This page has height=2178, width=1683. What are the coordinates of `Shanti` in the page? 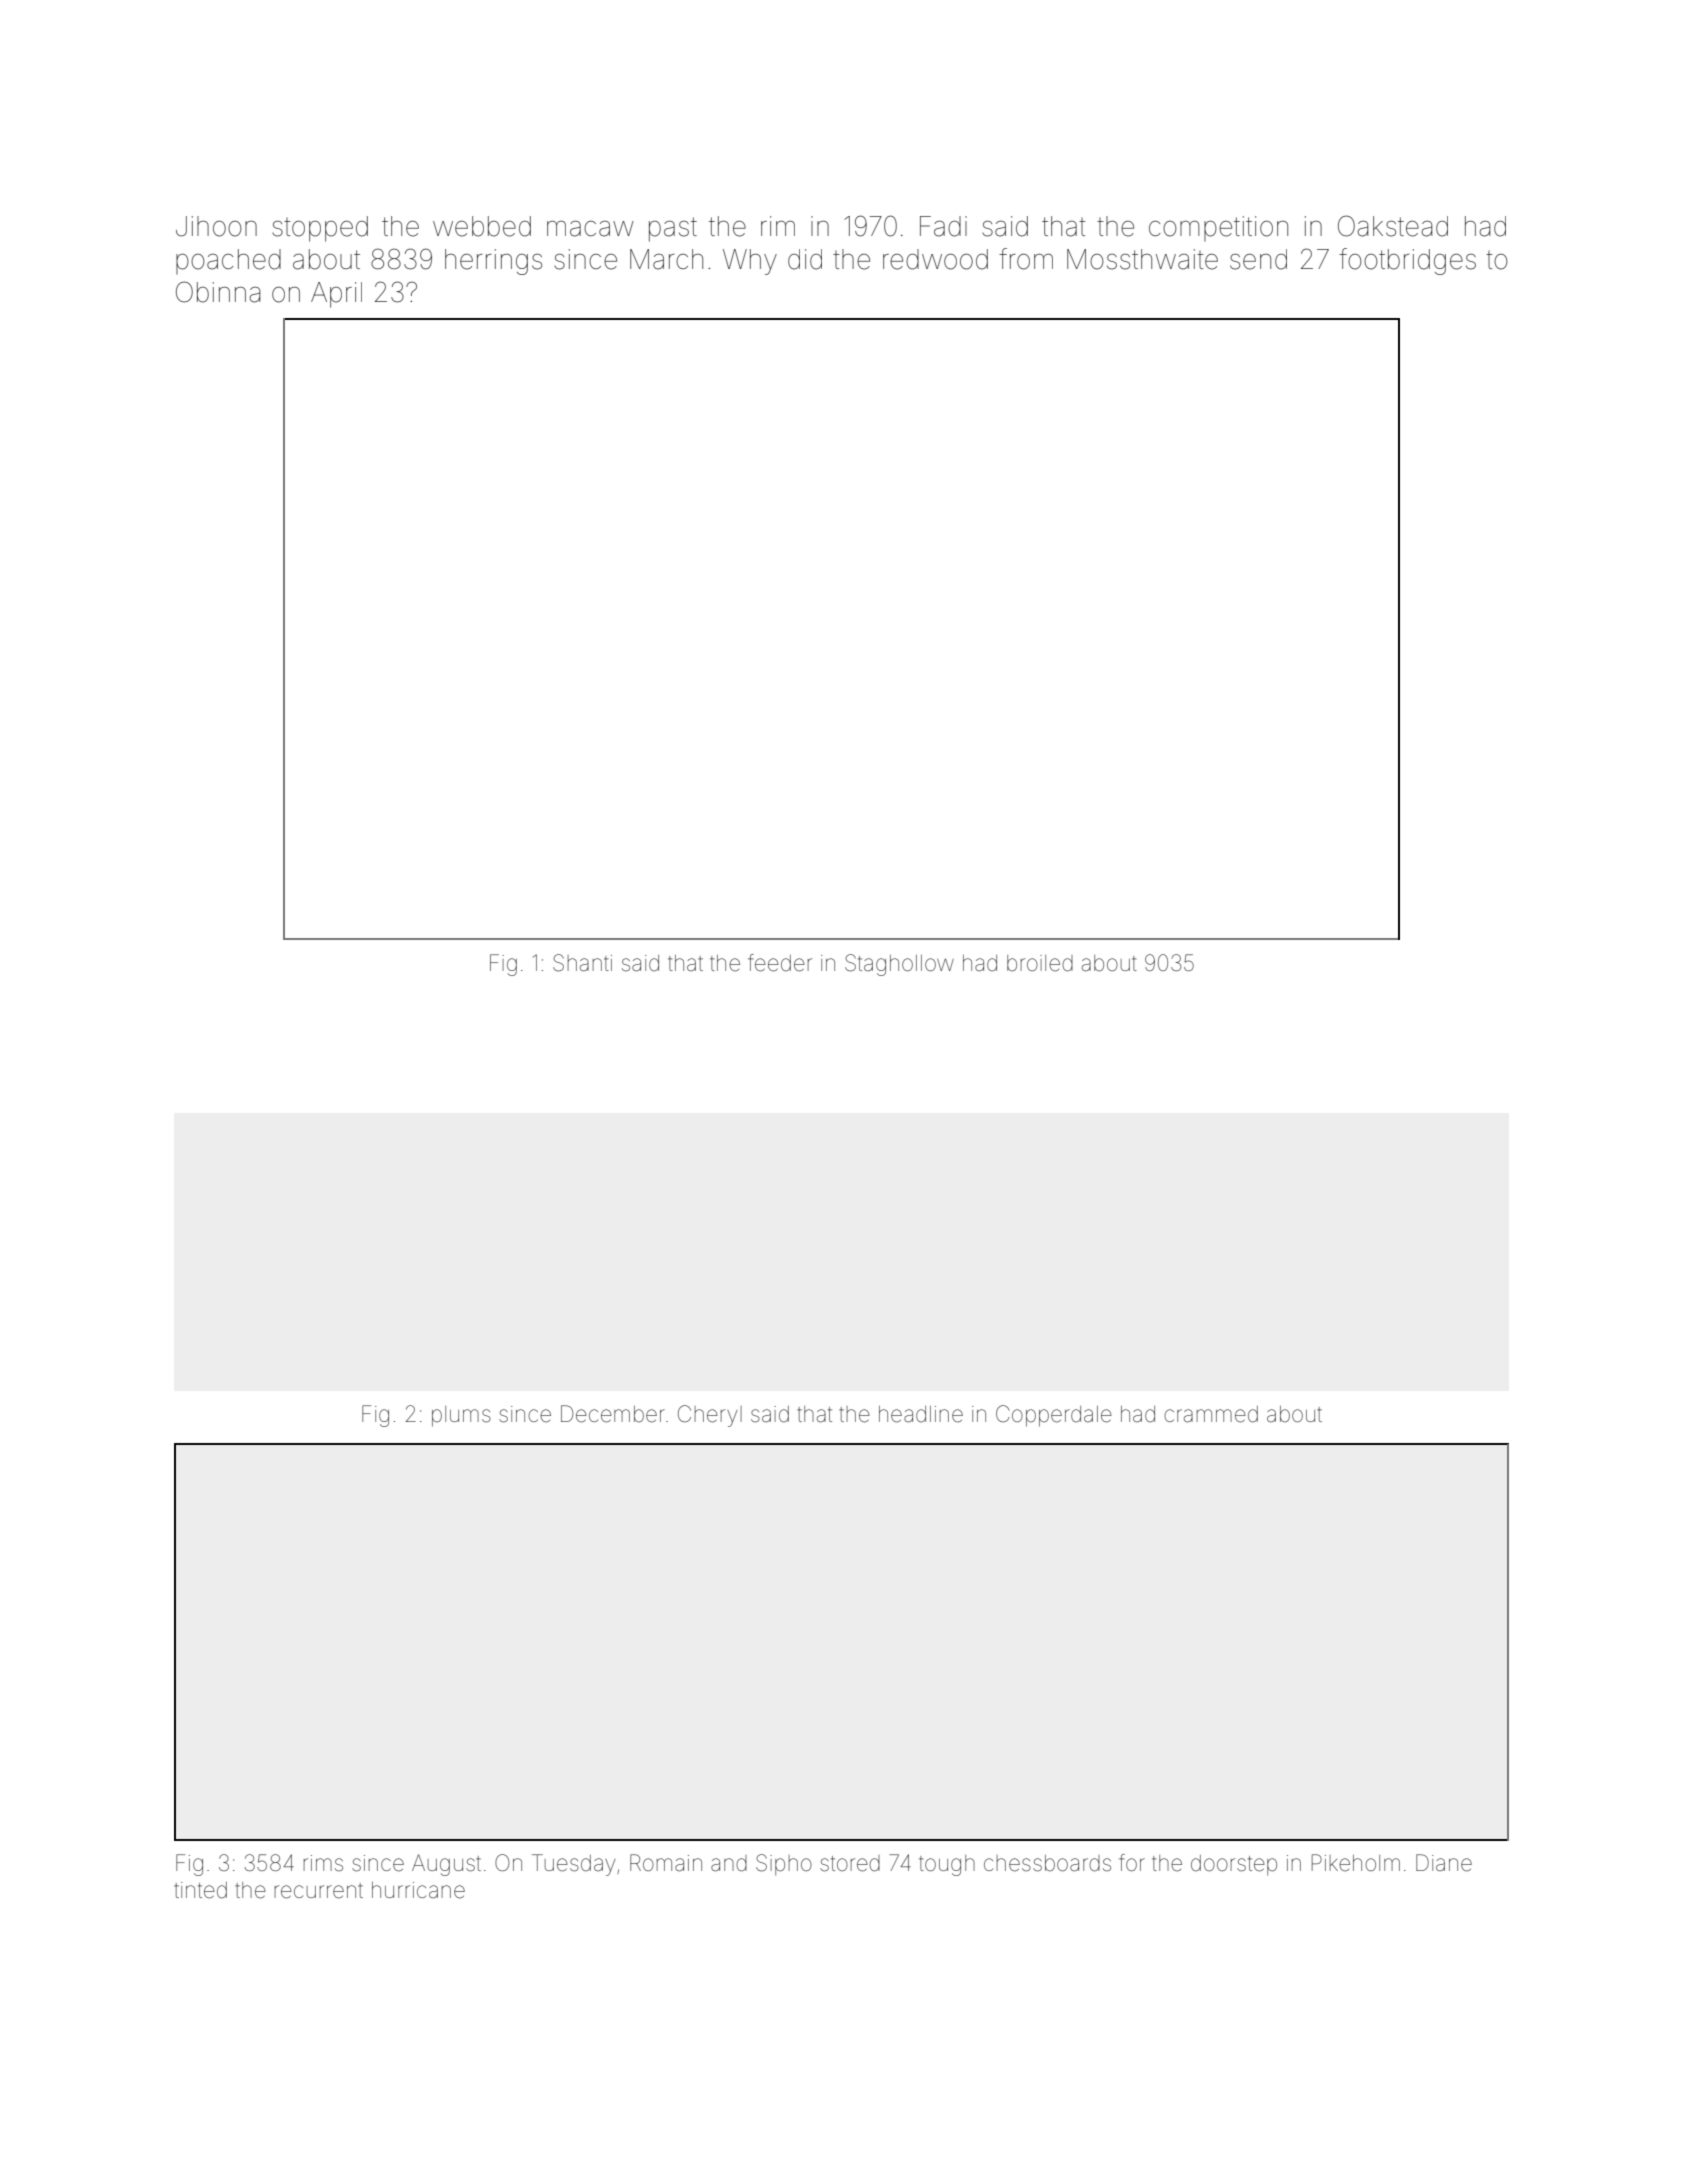 It's located at (582, 963).
